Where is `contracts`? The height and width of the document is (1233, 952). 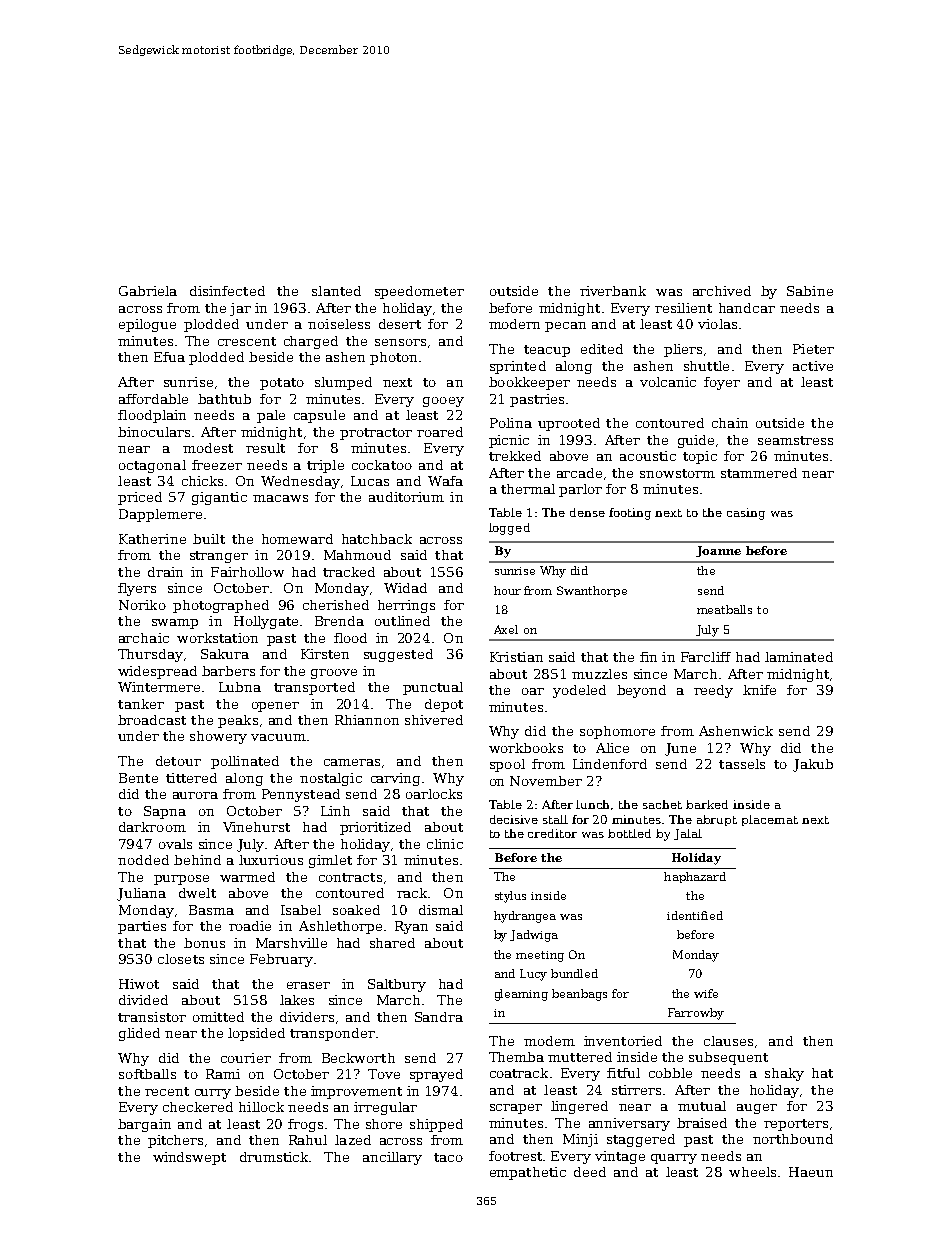
contracts is located at coordinates (350, 877).
